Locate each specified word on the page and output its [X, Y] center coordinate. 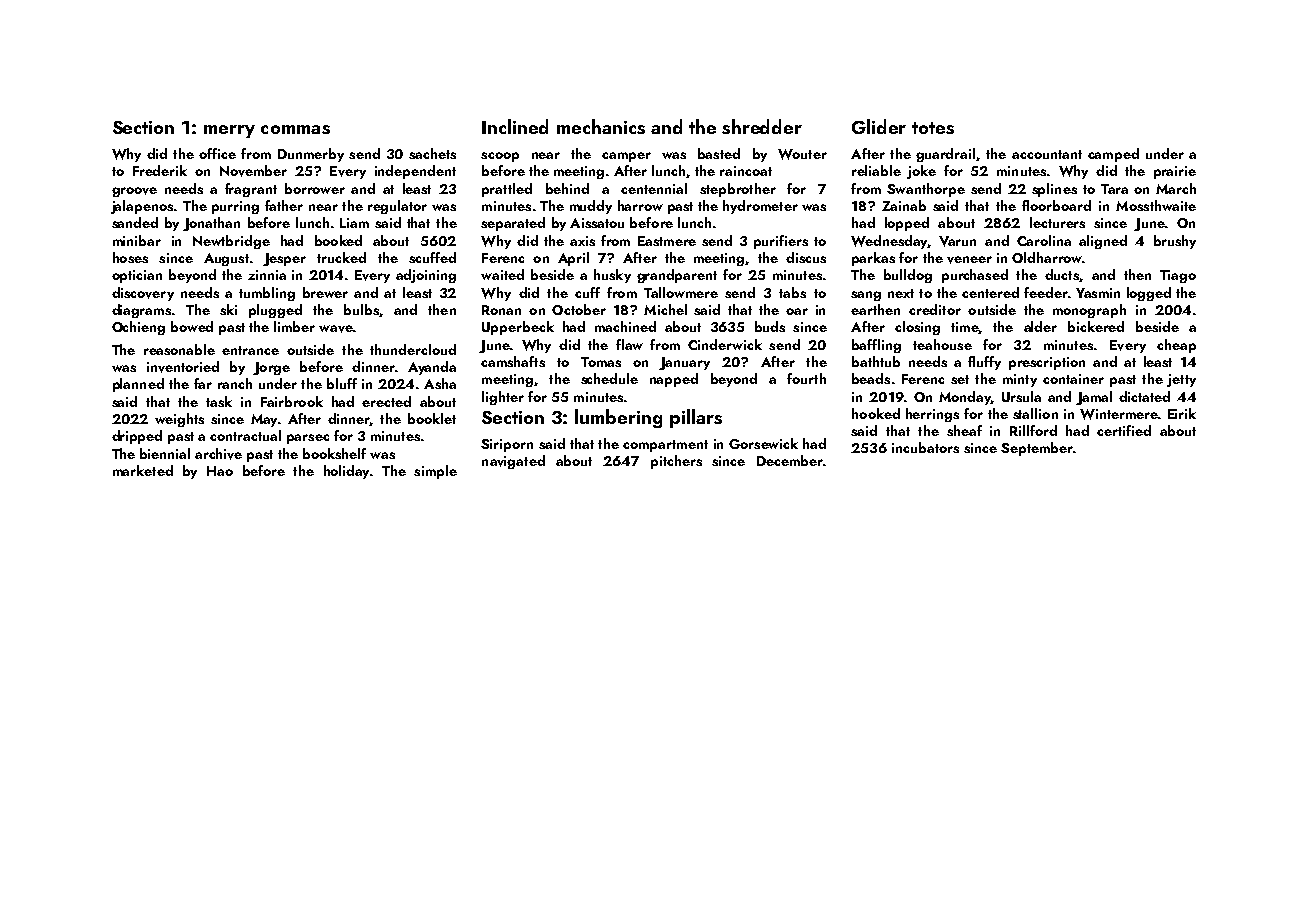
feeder [1045, 292]
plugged [275, 311]
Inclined [515, 126]
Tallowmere [681, 292]
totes [933, 128]
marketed [143, 470]
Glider [879, 126]
